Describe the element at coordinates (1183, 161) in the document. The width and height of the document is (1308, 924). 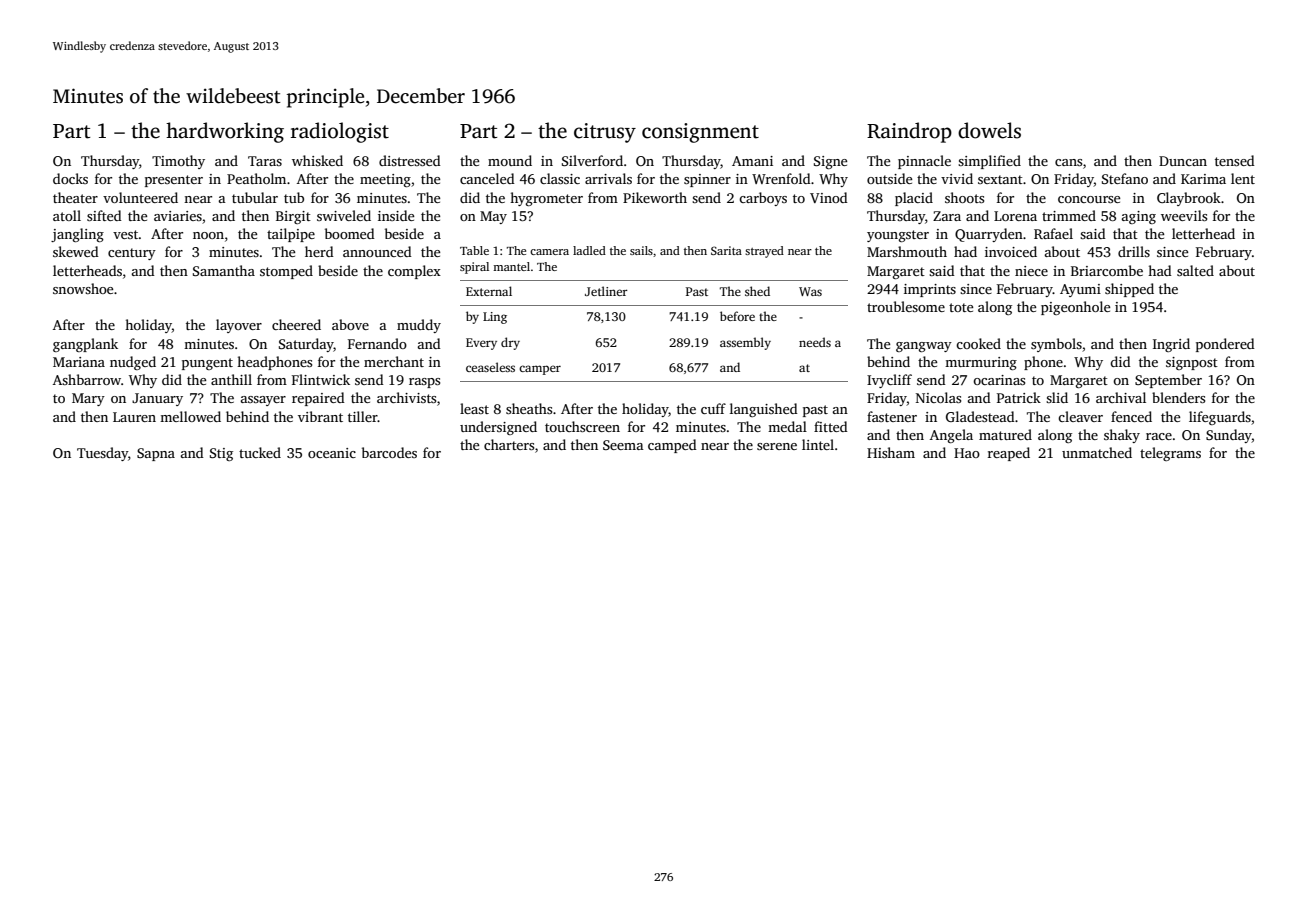
I see `Duncan` at that location.
